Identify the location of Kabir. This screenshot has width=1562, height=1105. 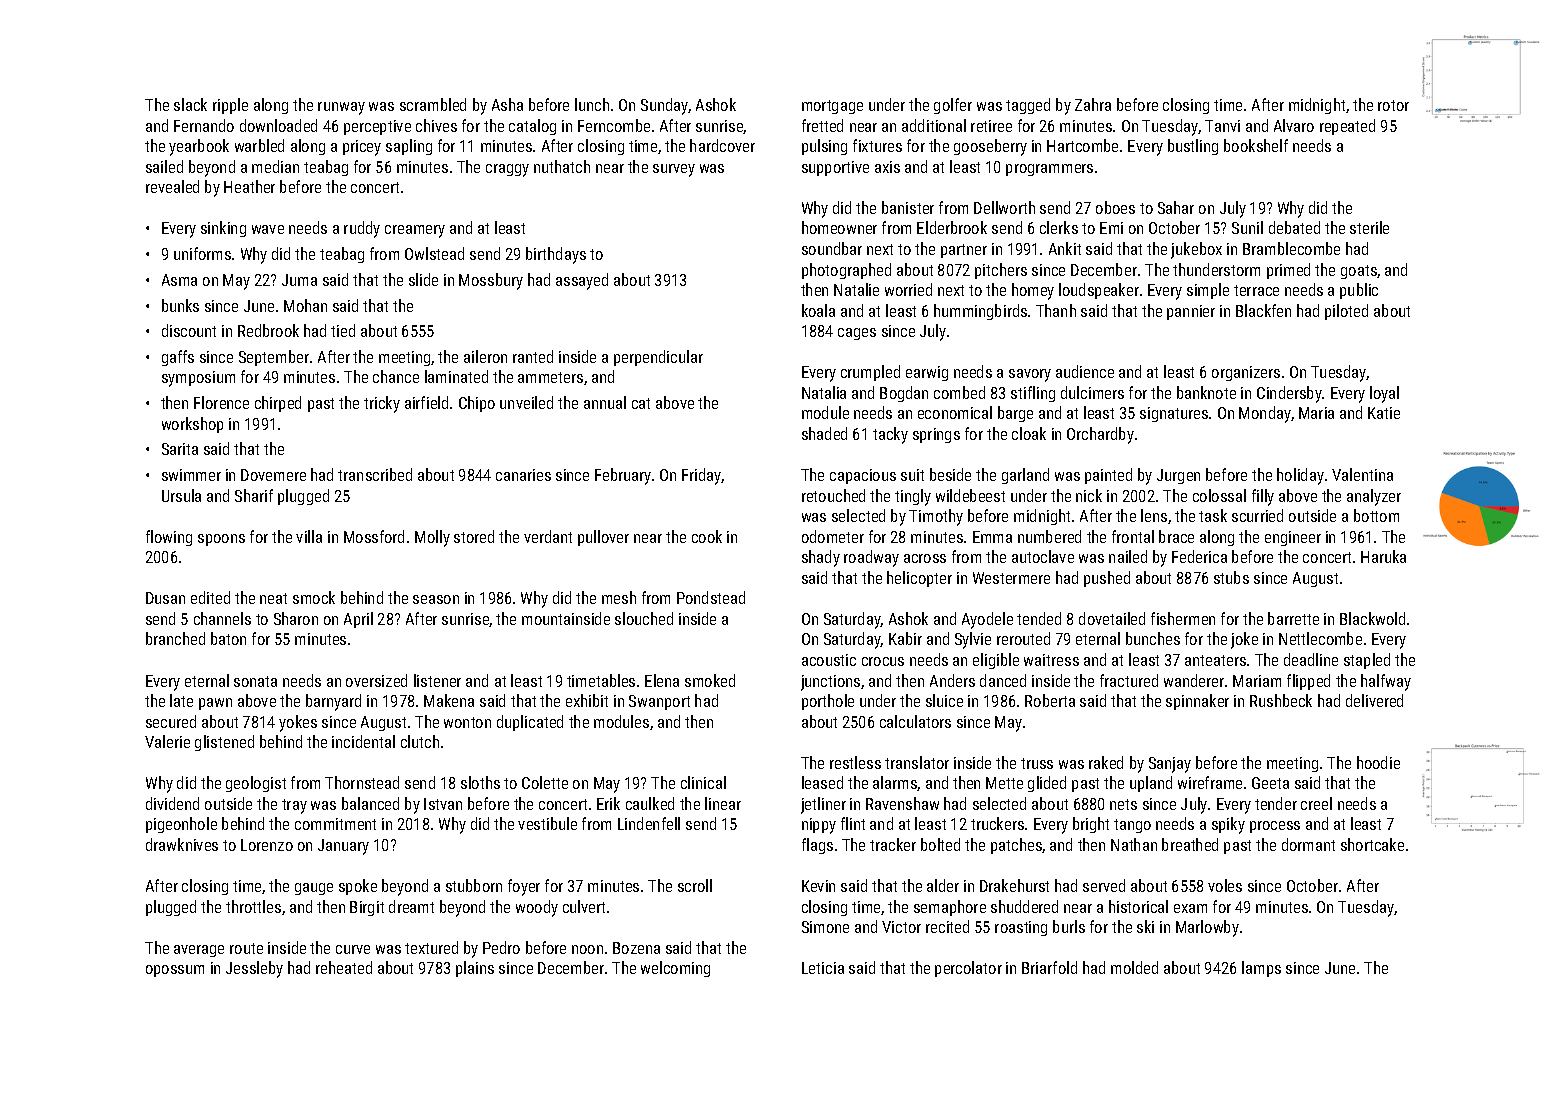
(905, 638).
